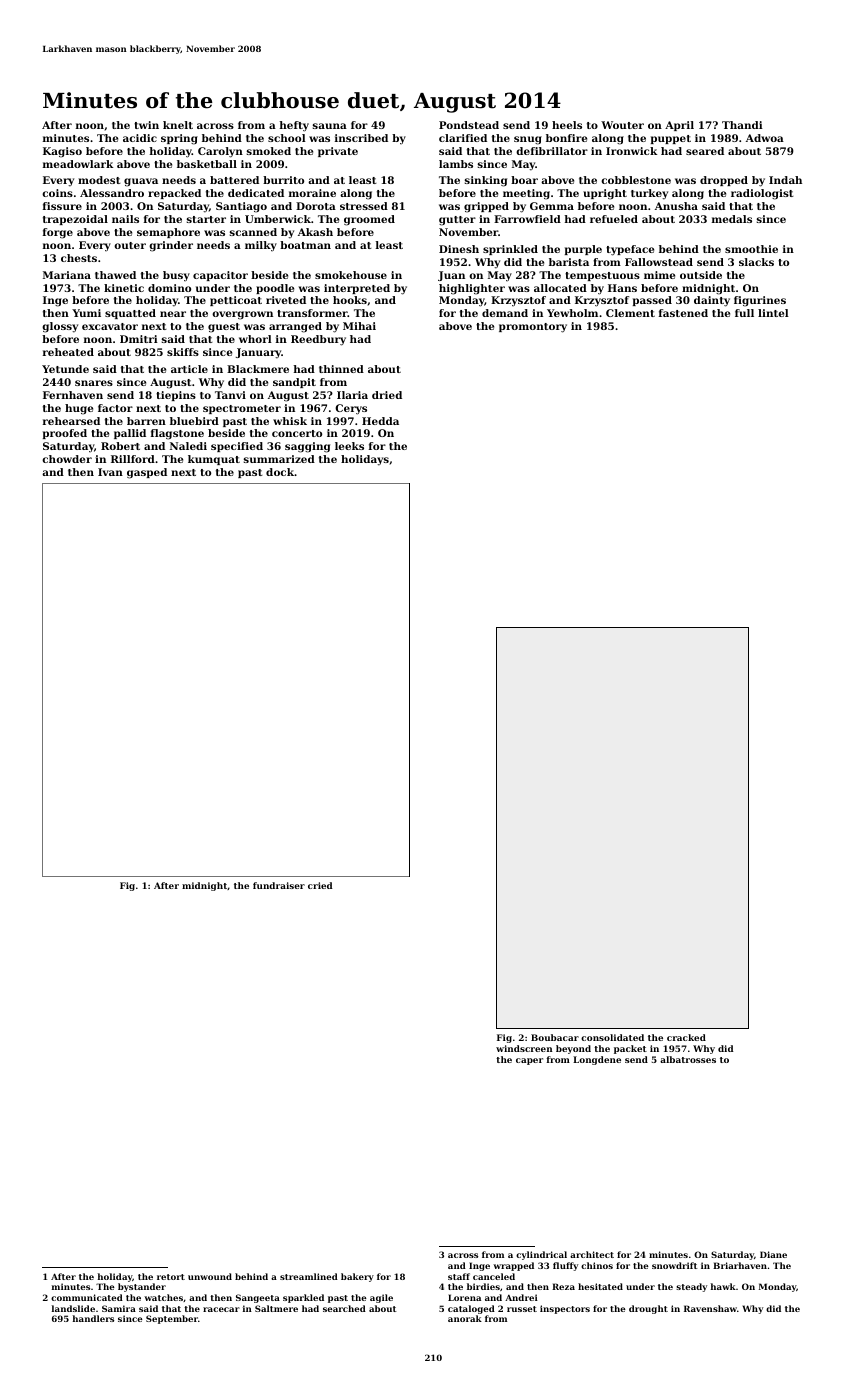 This page has width=849, height=1400. Describe the element at coordinates (320, 885) in the page. I see `cried` at that location.
